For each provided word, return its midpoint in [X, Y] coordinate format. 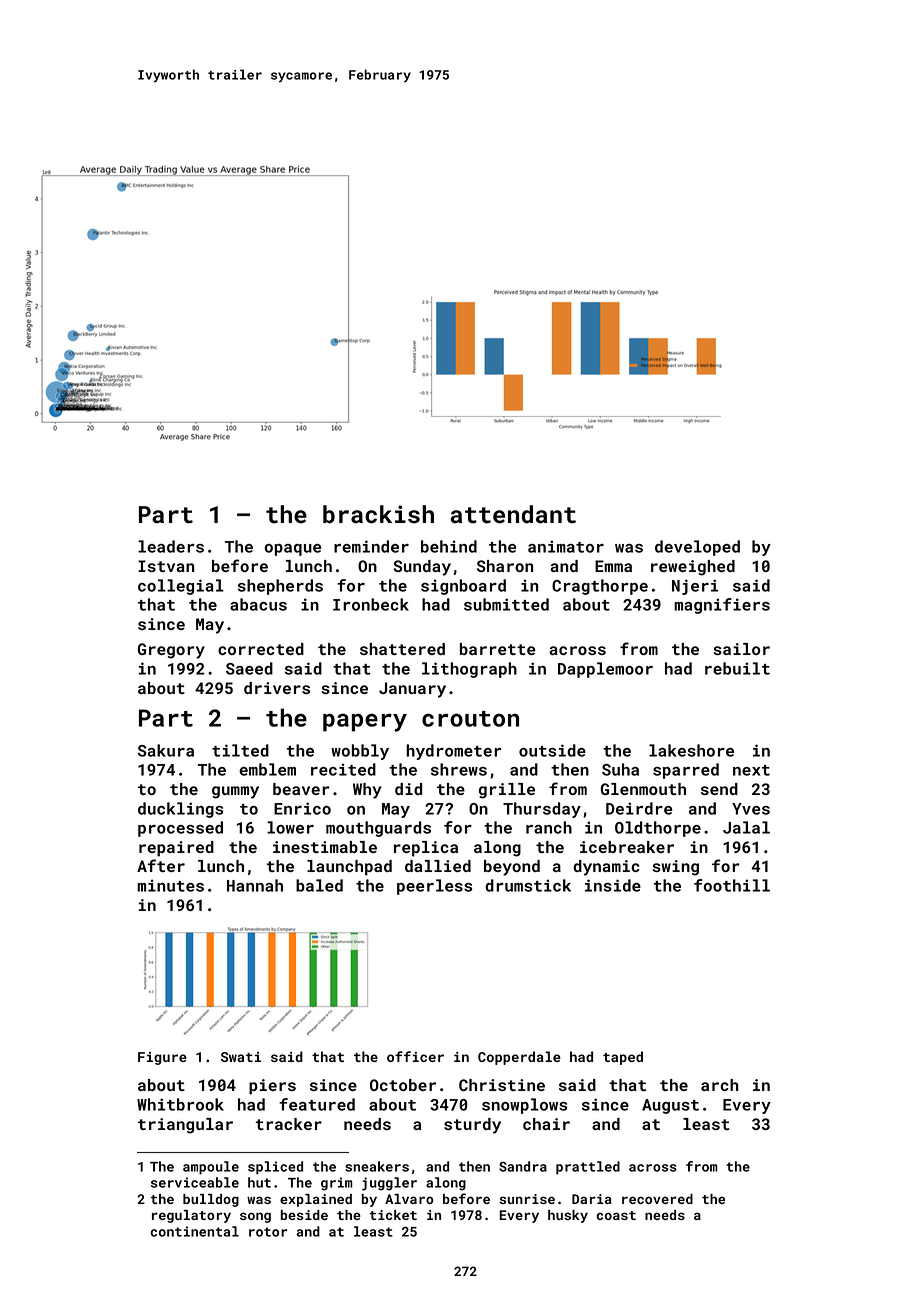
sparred [686, 771]
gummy [235, 792]
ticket [393, 1215]
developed [697, 548]
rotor [268, 1232]
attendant [513, 514]
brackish [378, 514]
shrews [459, 769]
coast [616, 1215]
